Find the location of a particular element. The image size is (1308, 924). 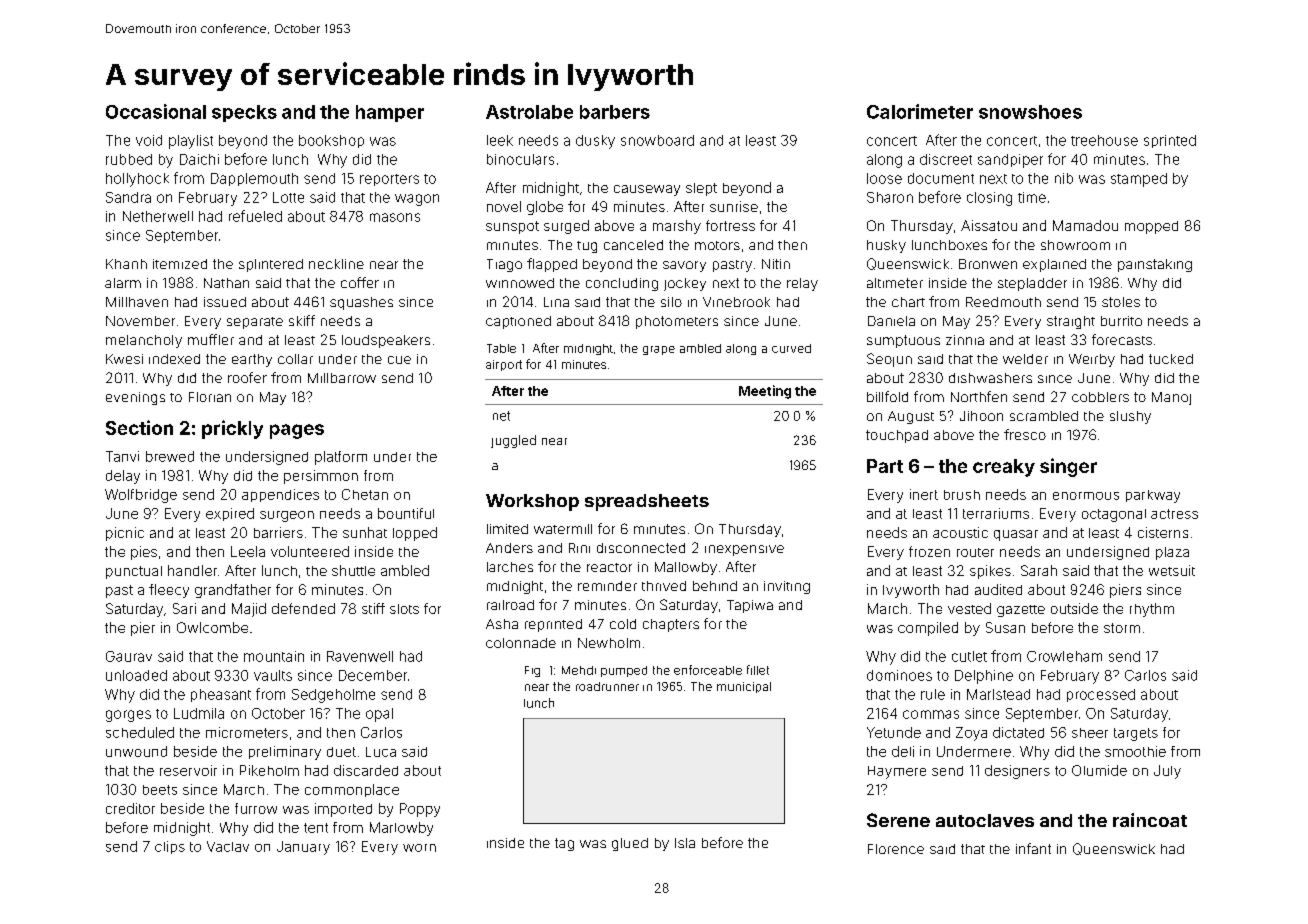

dishwashers is located at coordinates (990, 378).
